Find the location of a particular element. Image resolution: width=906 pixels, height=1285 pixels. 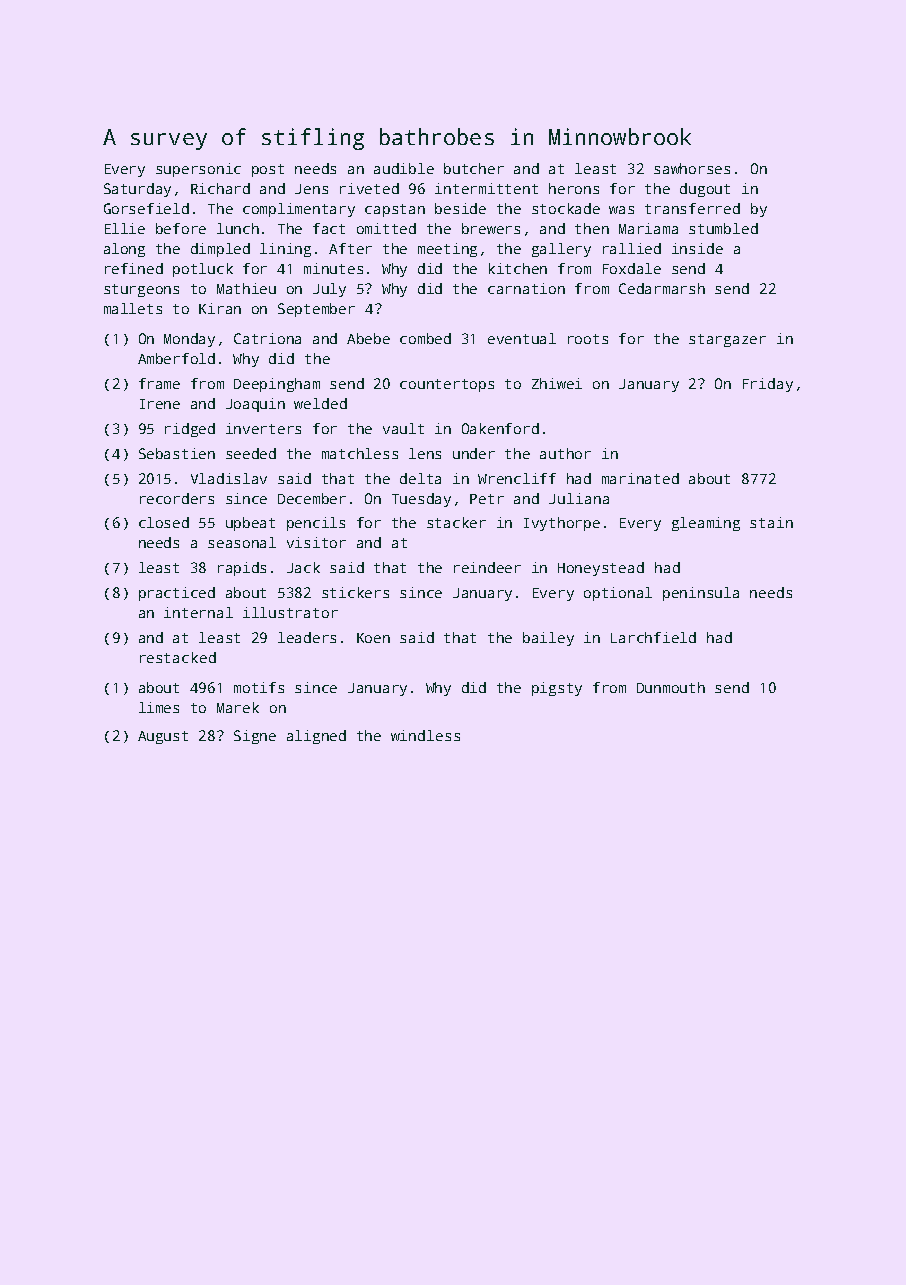

Signe is located at coordinates (255, 737).
